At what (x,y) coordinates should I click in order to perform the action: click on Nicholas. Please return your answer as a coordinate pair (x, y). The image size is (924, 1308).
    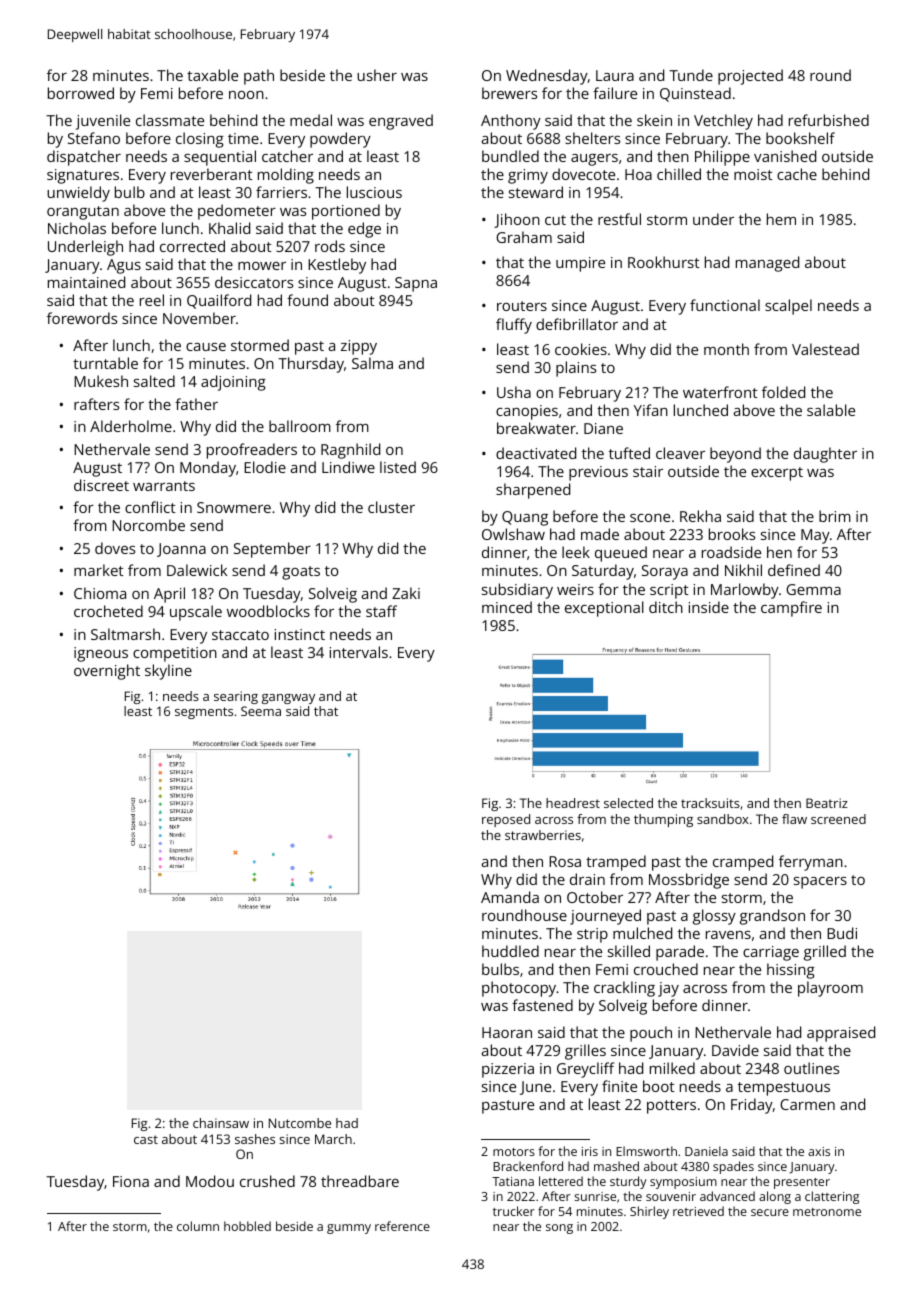
    Looking at the image, I should click on (77, 228).
